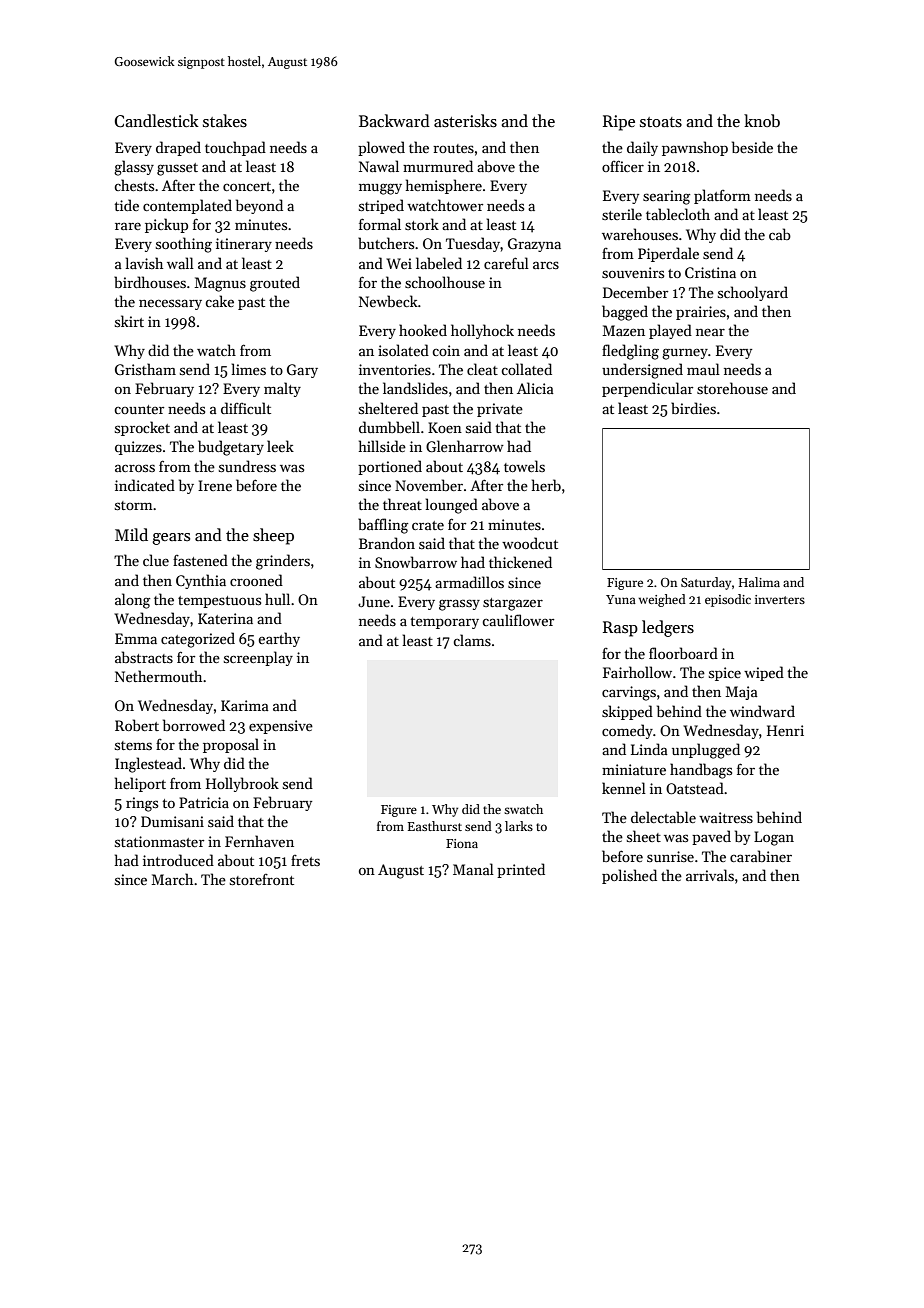 The width and height of the screenshot is (924, 1308). Describe the element at coordinates (465, 121) in the screenshot. I see `asterisks` at that location.
